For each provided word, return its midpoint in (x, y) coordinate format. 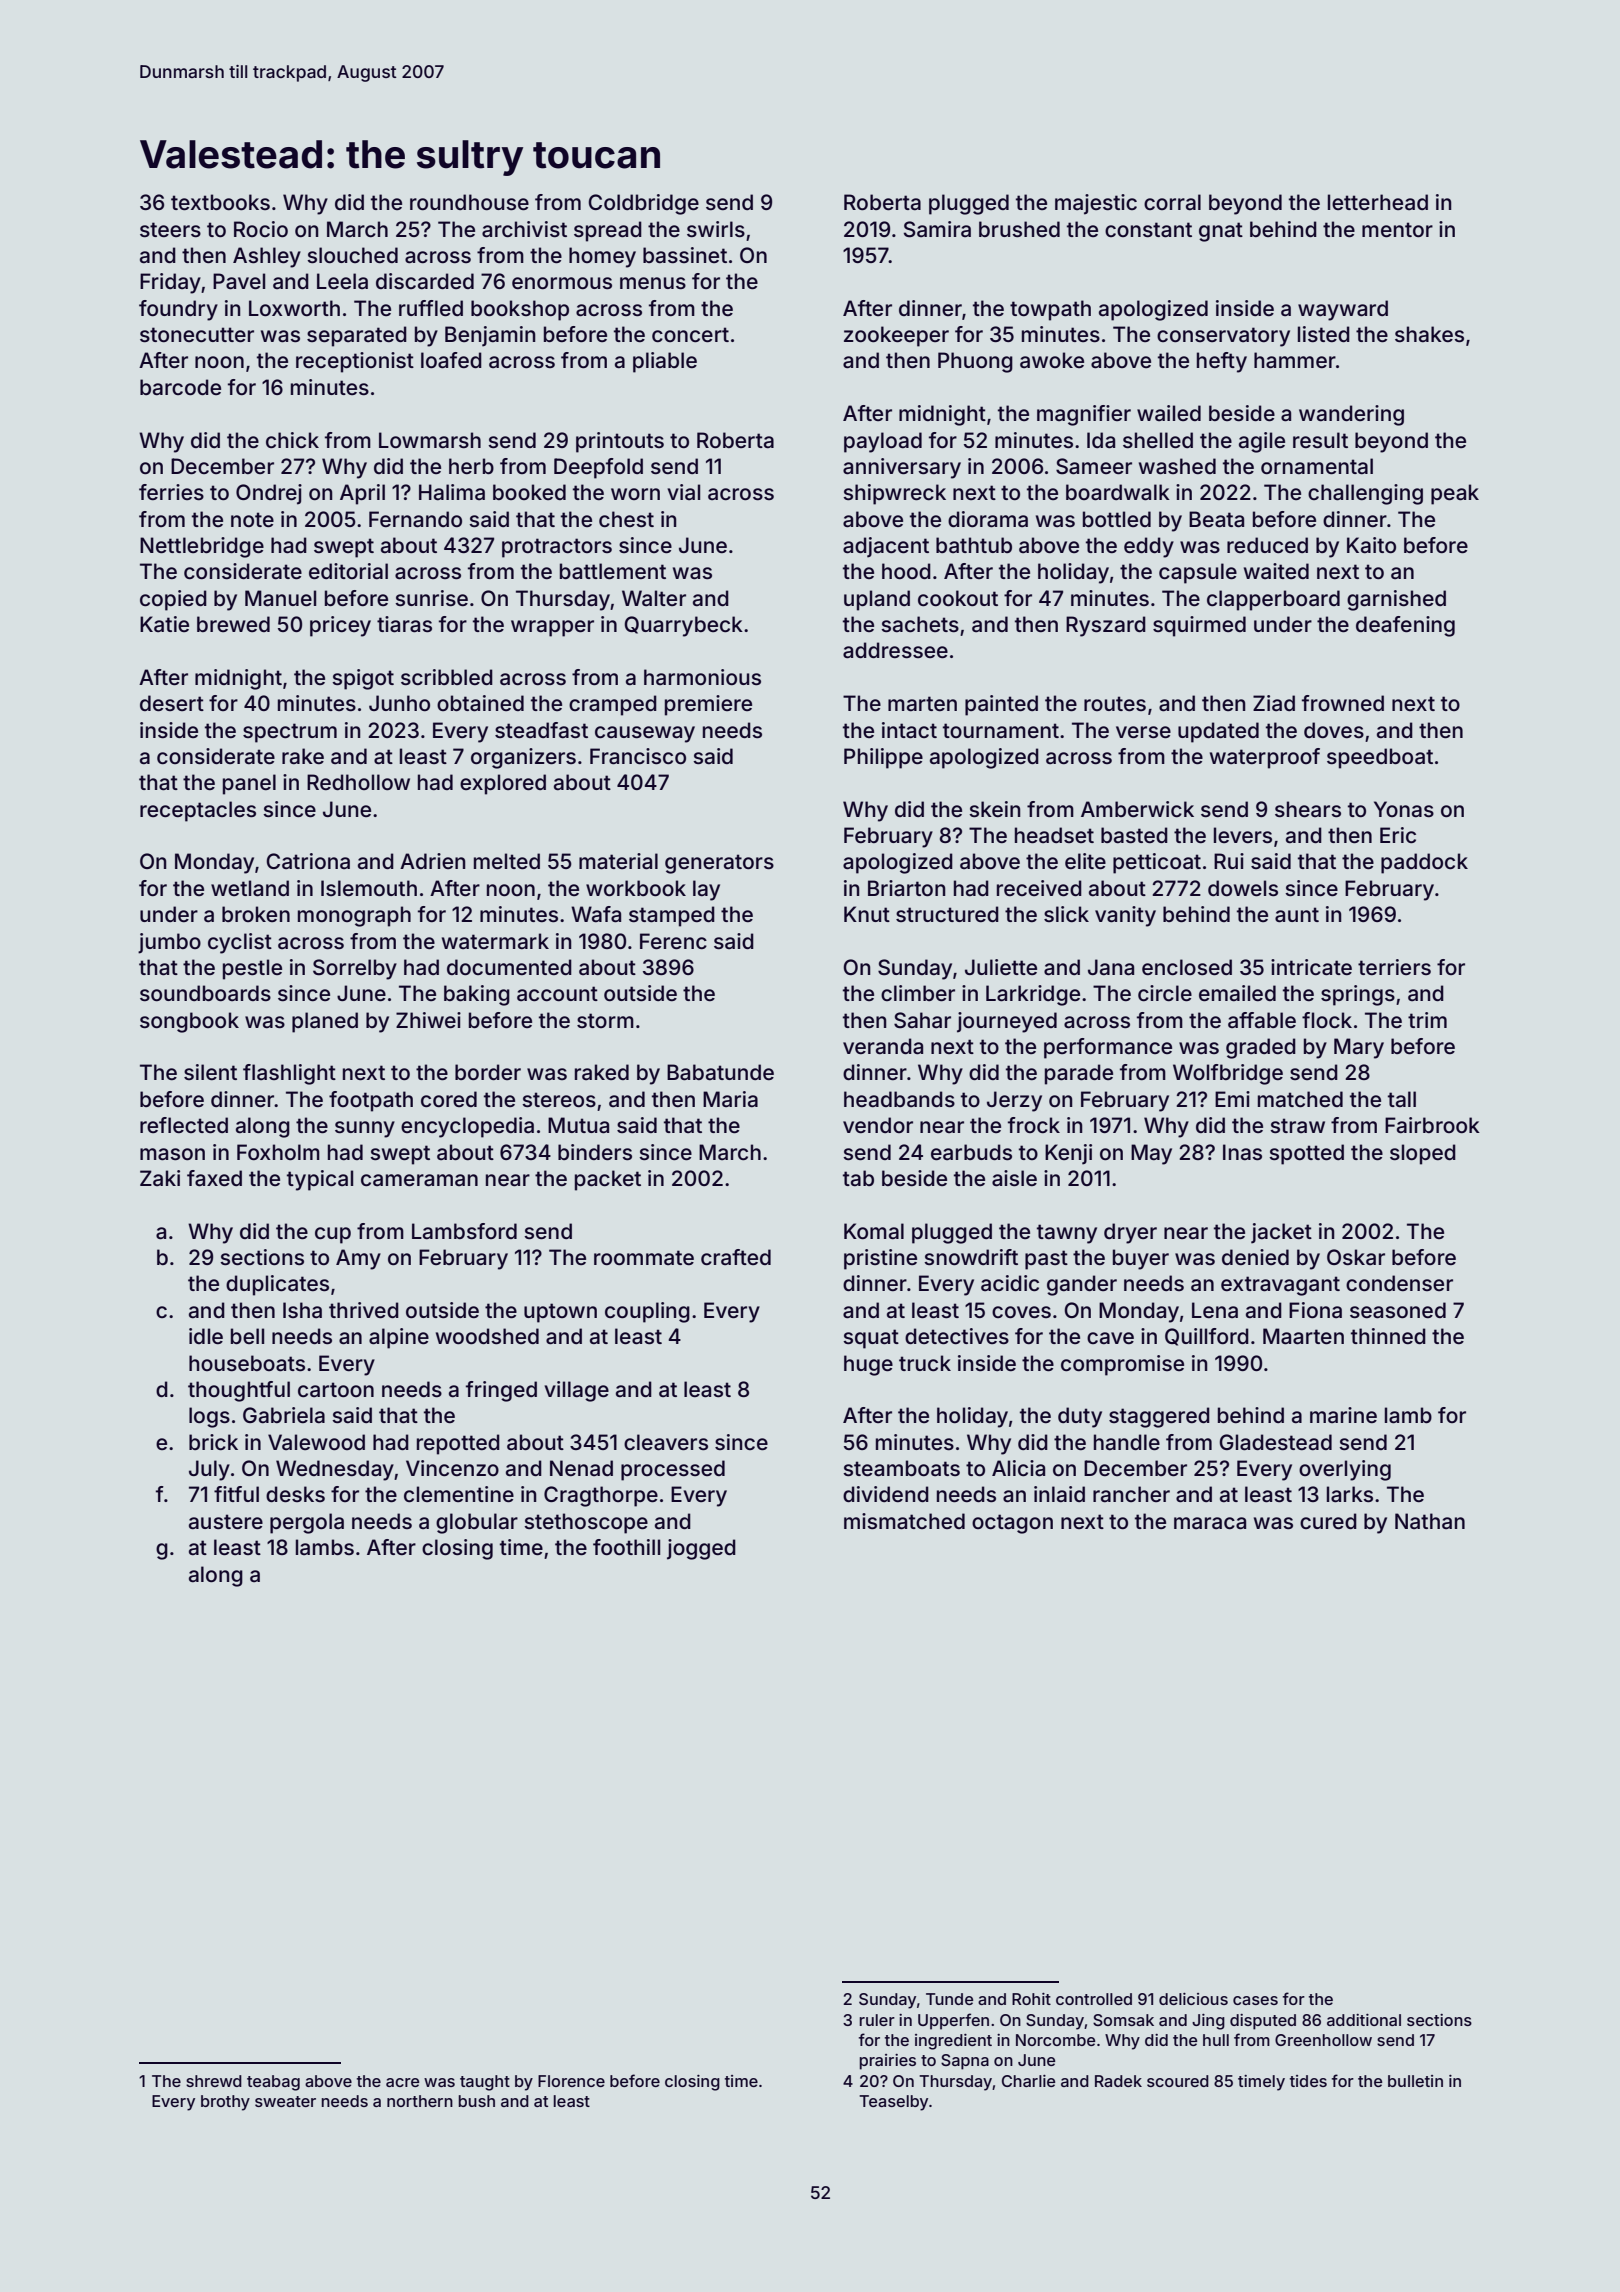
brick (213, 1442)
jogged (701, 1549)
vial (683, 492)
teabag (273, 2083)
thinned (1388, 1336)
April (362, 494)
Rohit (1031, 1999)
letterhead (1378, 202)
